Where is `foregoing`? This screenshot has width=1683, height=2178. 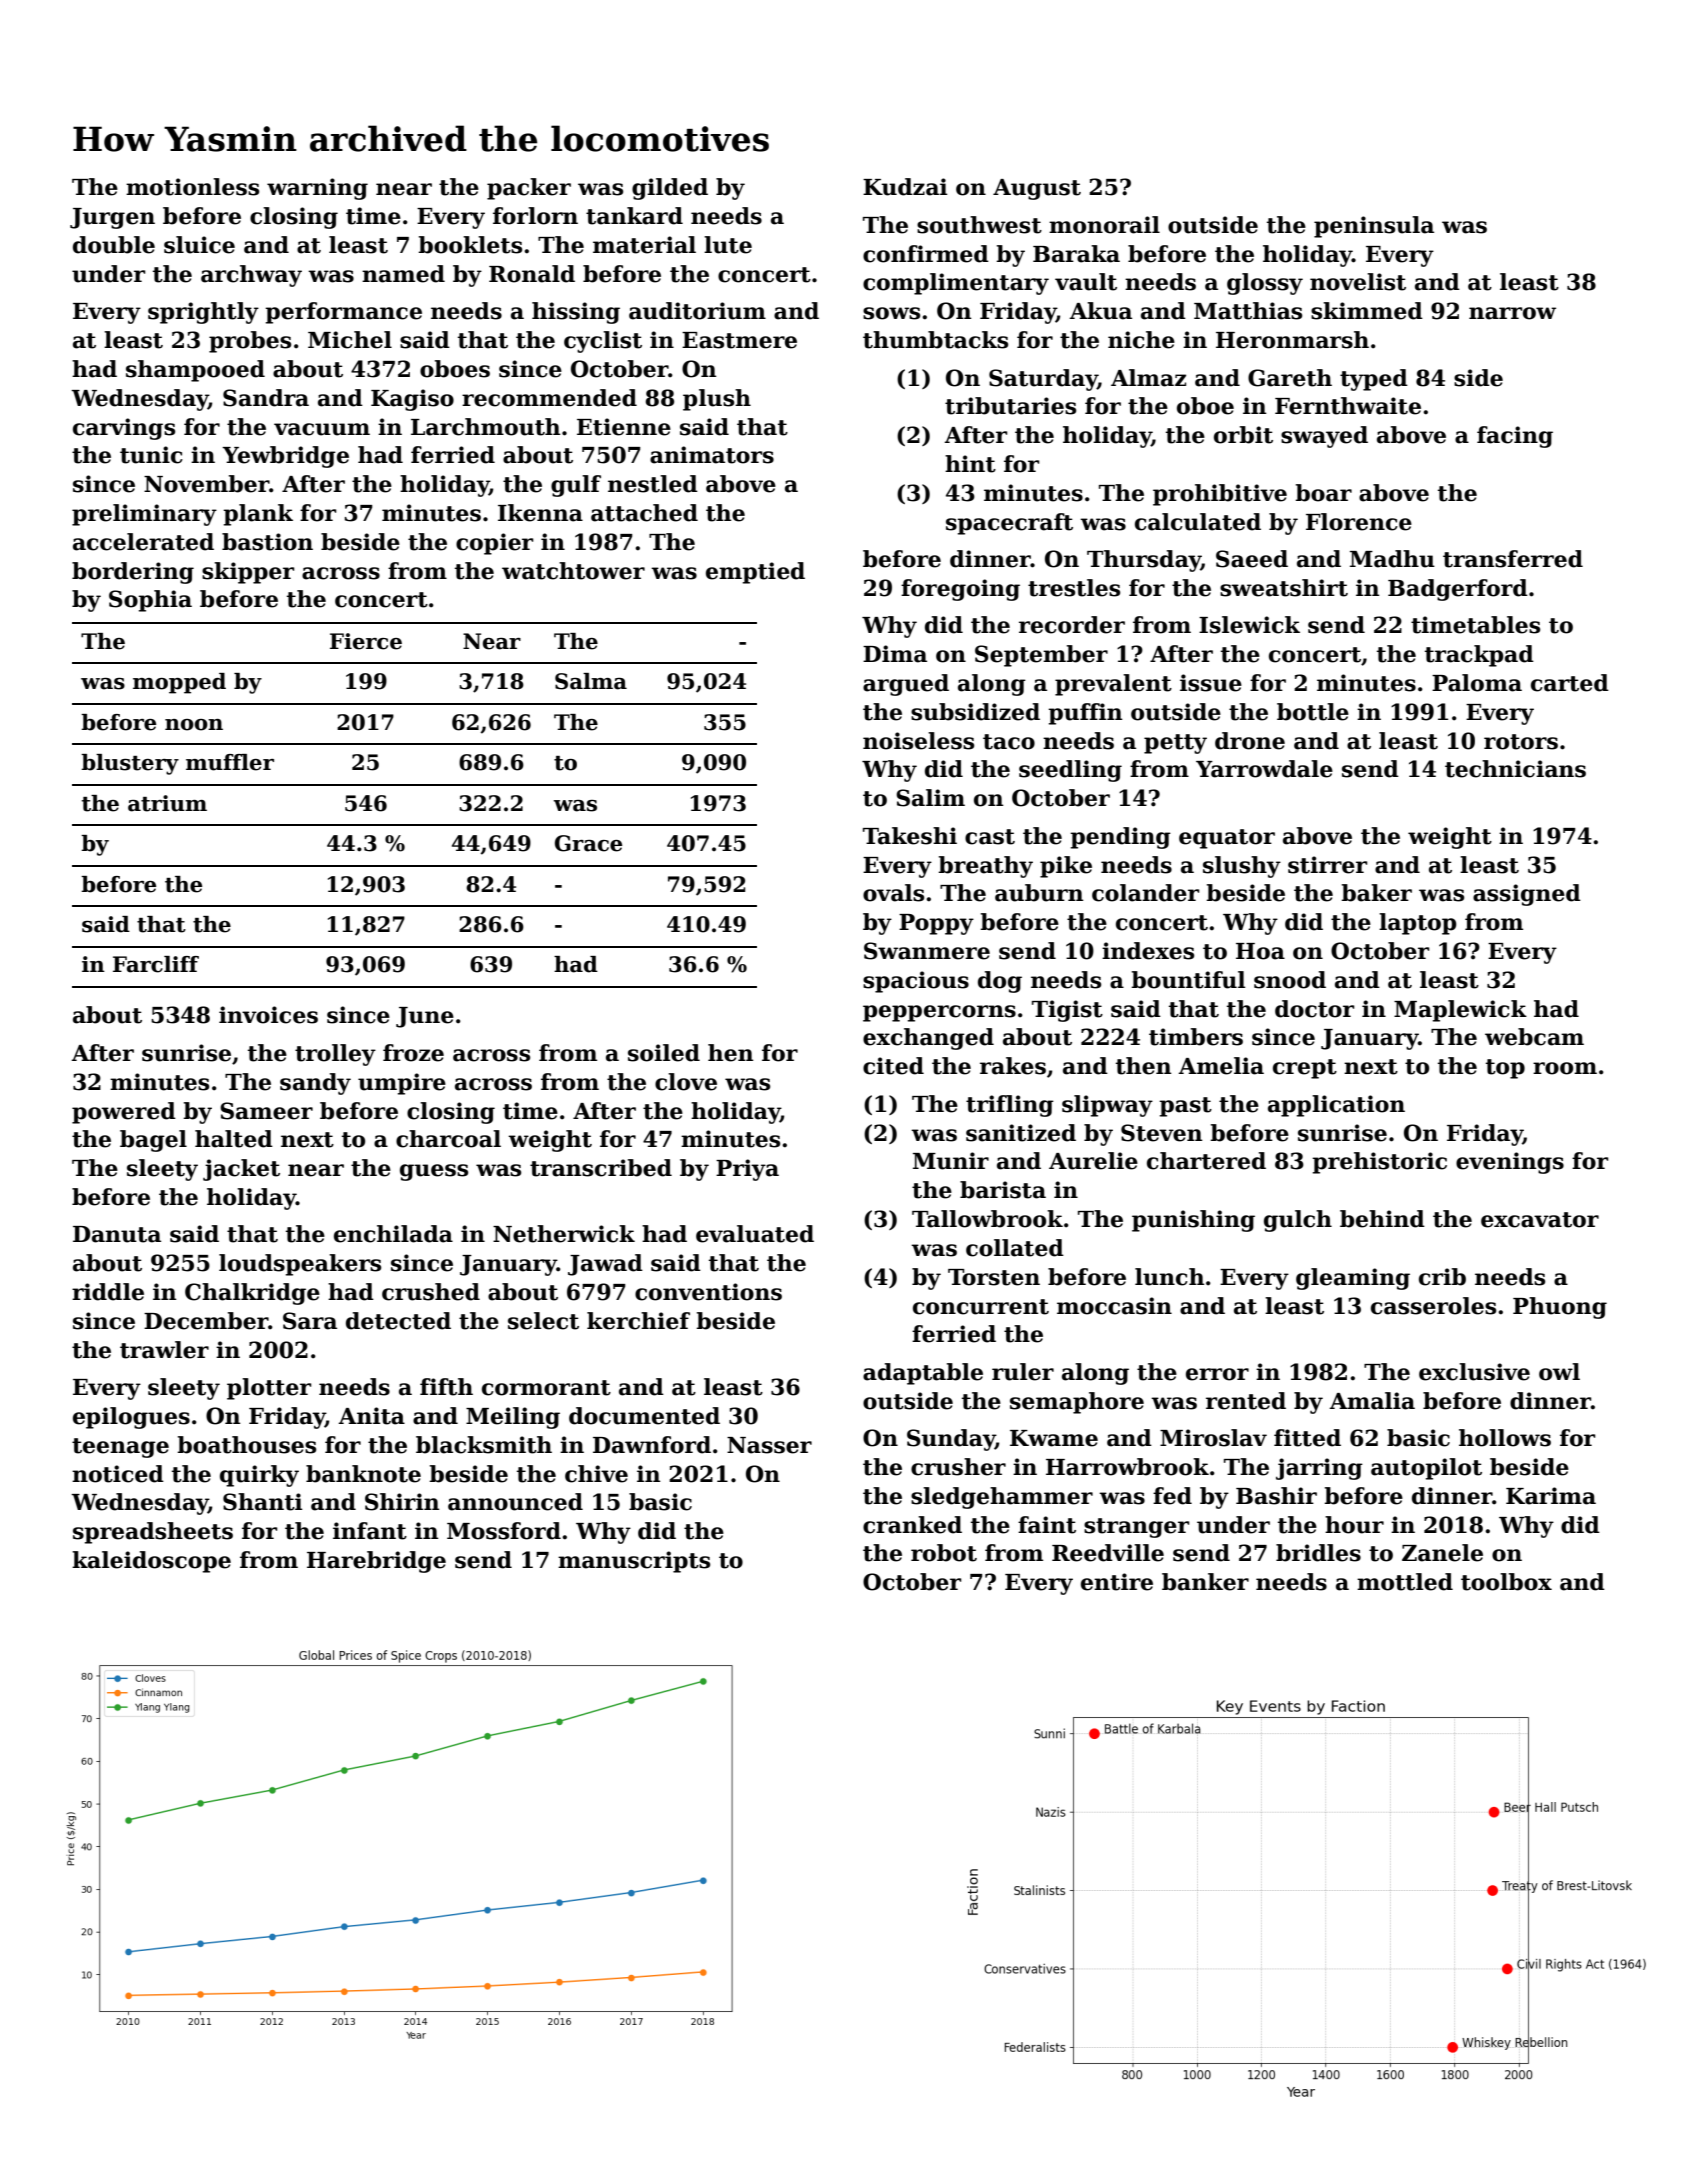
foregoing is located at coordinates (960, 590).
